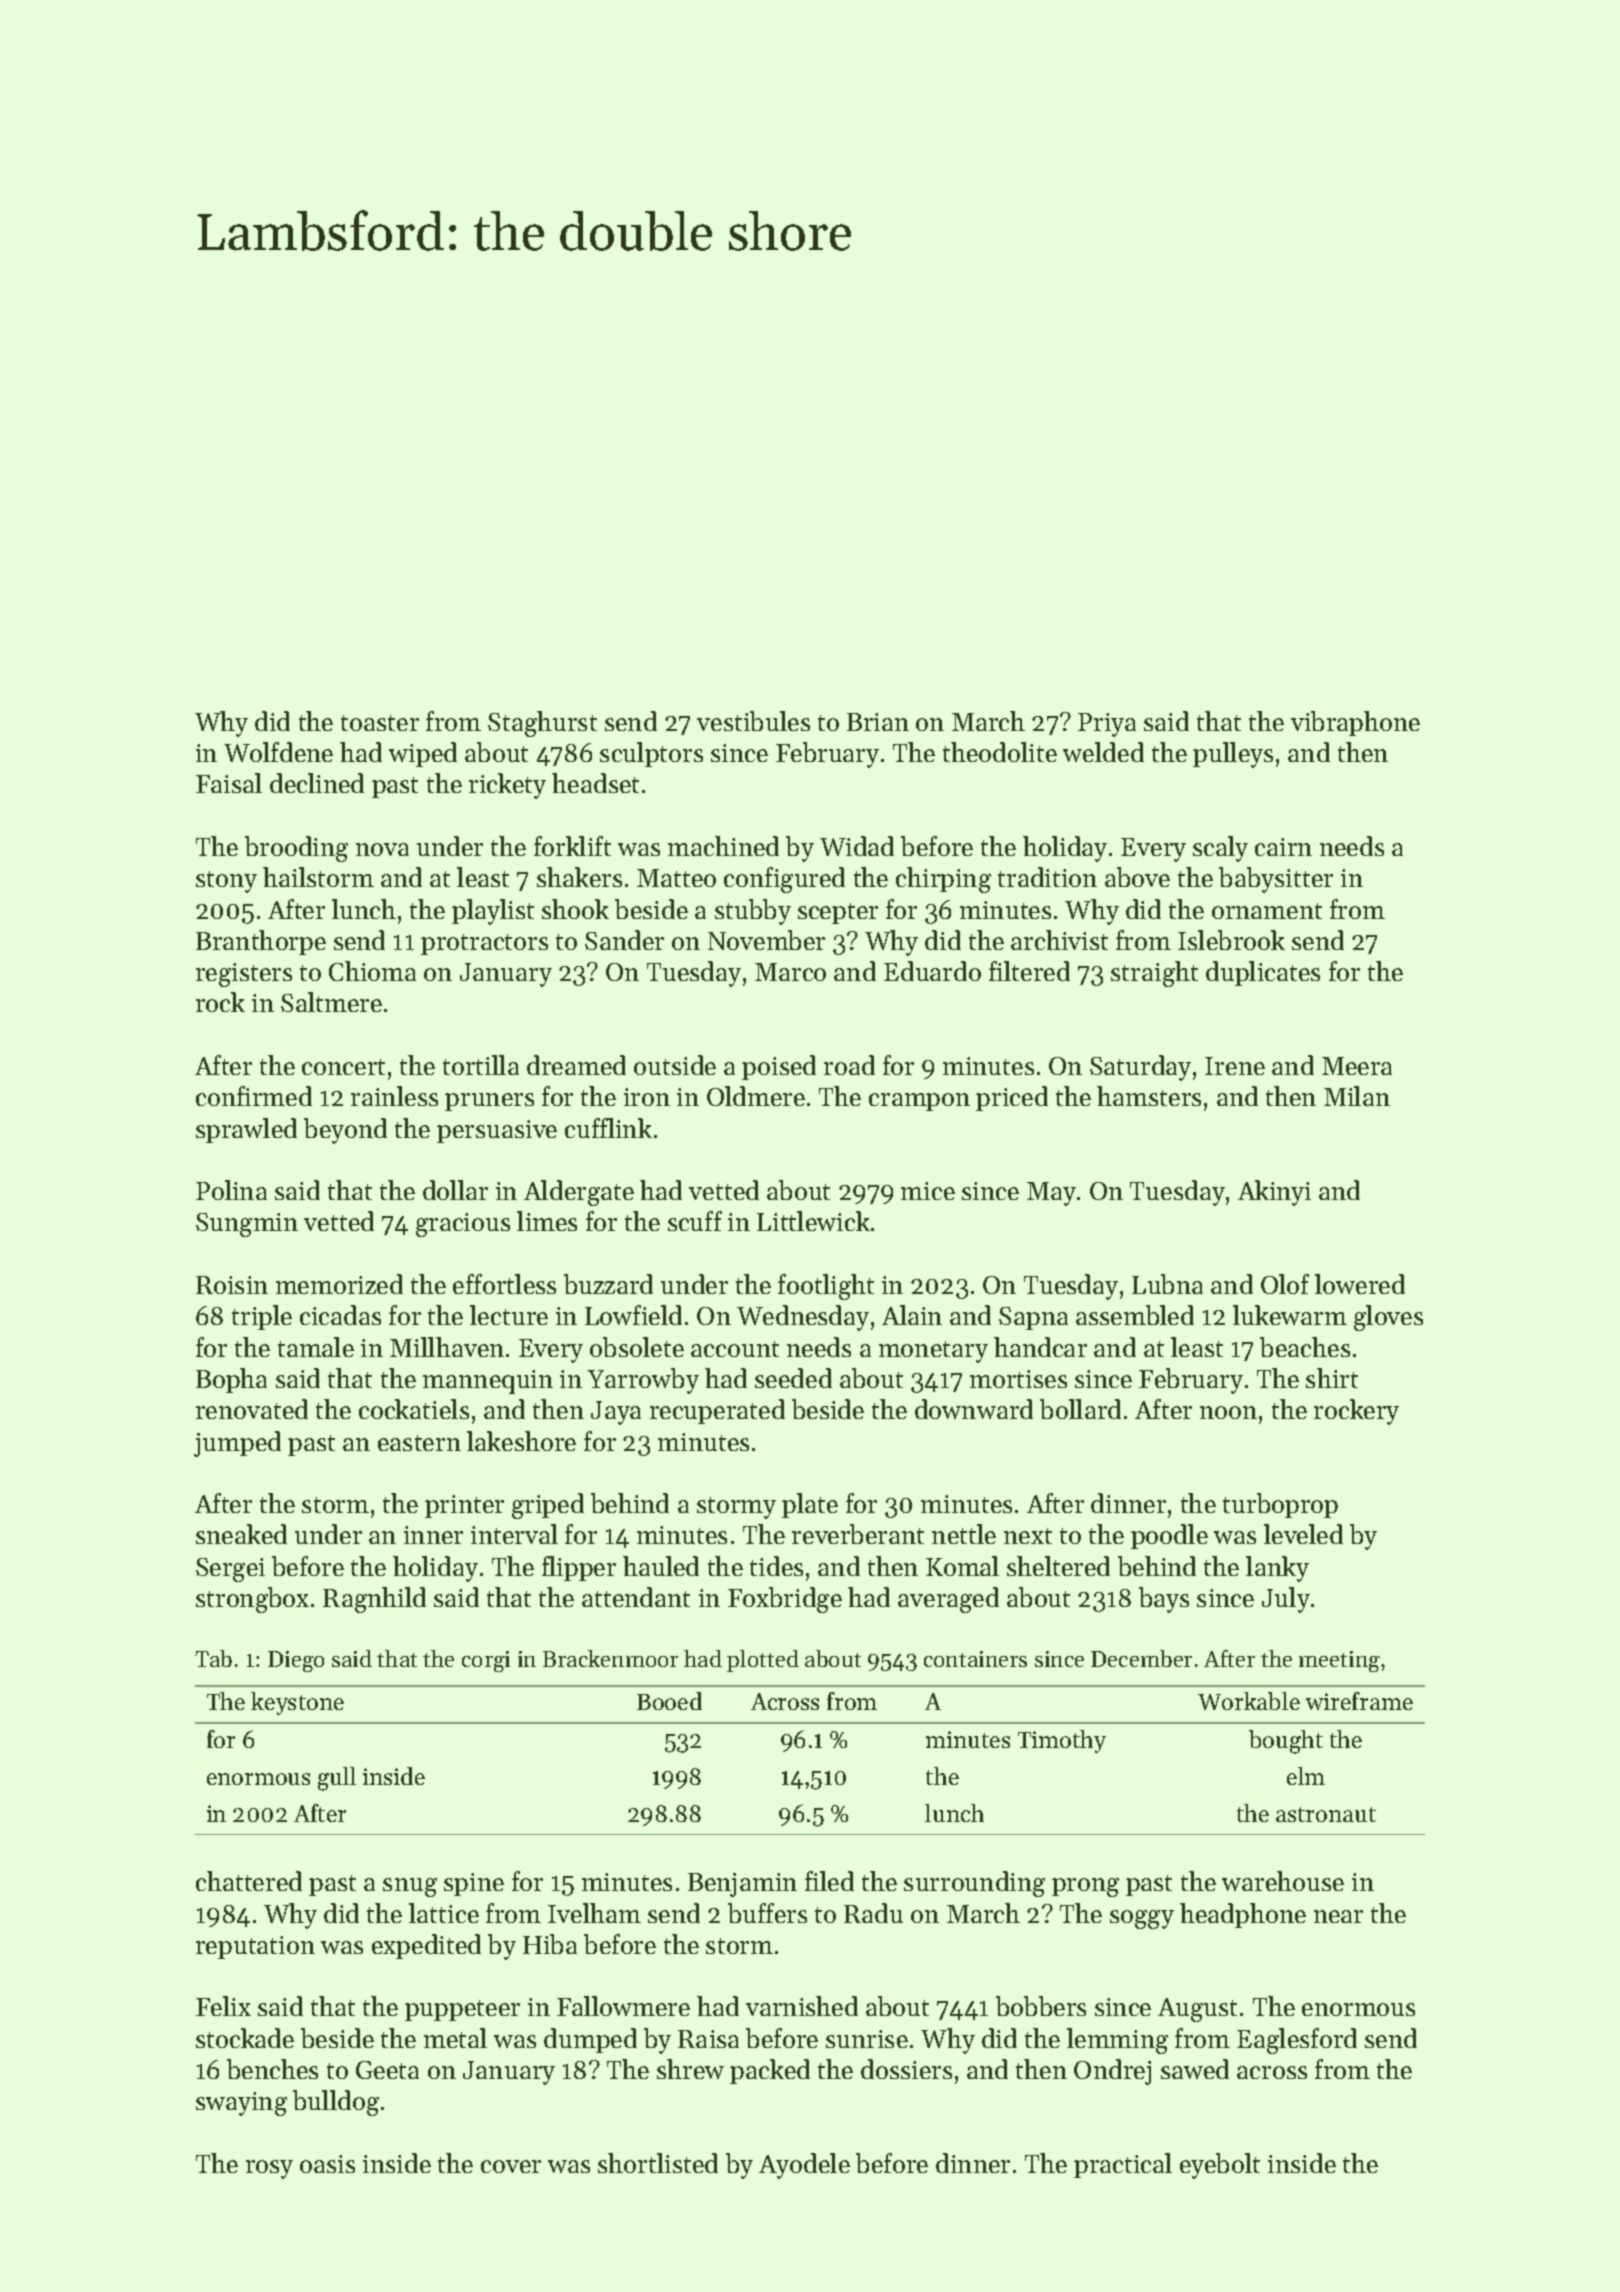  Describe the element at coordinates (229, 783) in the screenshot. I see `Faisal` at that location.
